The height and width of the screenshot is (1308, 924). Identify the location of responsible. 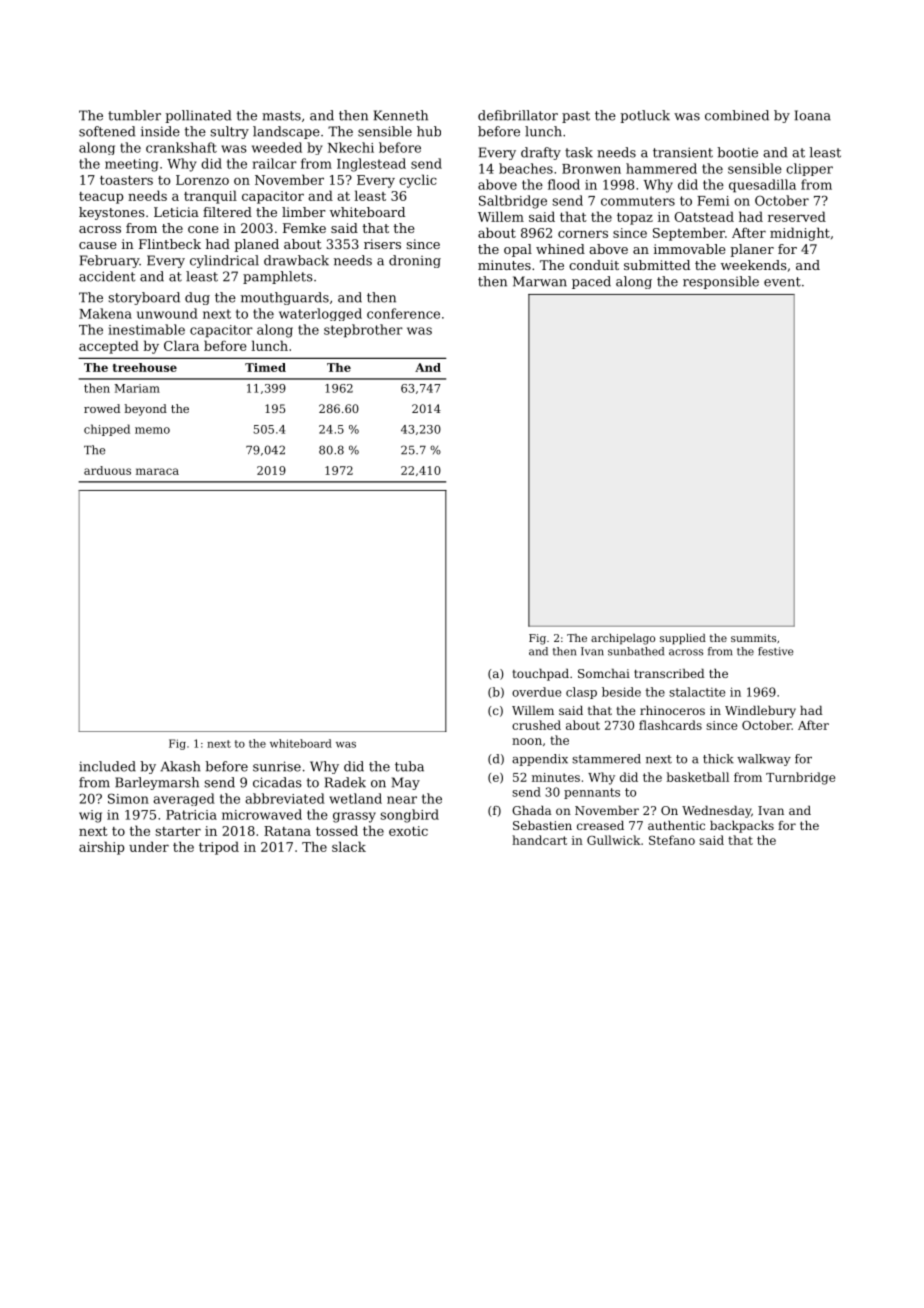
(721, 282).
